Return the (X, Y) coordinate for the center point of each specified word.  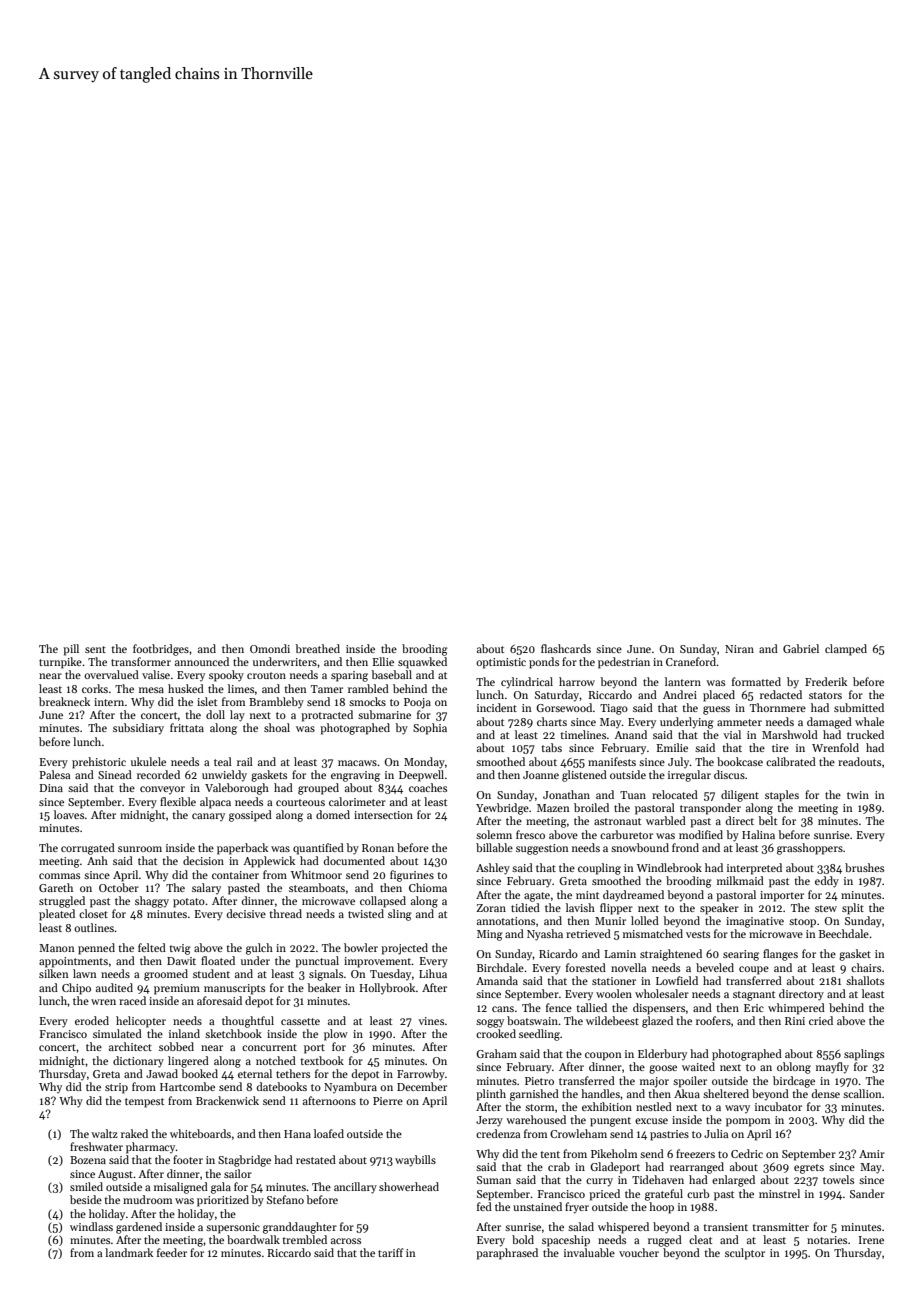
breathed (317, 648)
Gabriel (801, 648)
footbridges (161, 650)
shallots (865, 980)
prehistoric (99, 763)
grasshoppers (810, 849)
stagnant (754, 996)
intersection (383, 815)
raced (132, 1000)
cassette (300, 1021)
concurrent (269, 1047)
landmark (129, 1252)
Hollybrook (387, 988)
